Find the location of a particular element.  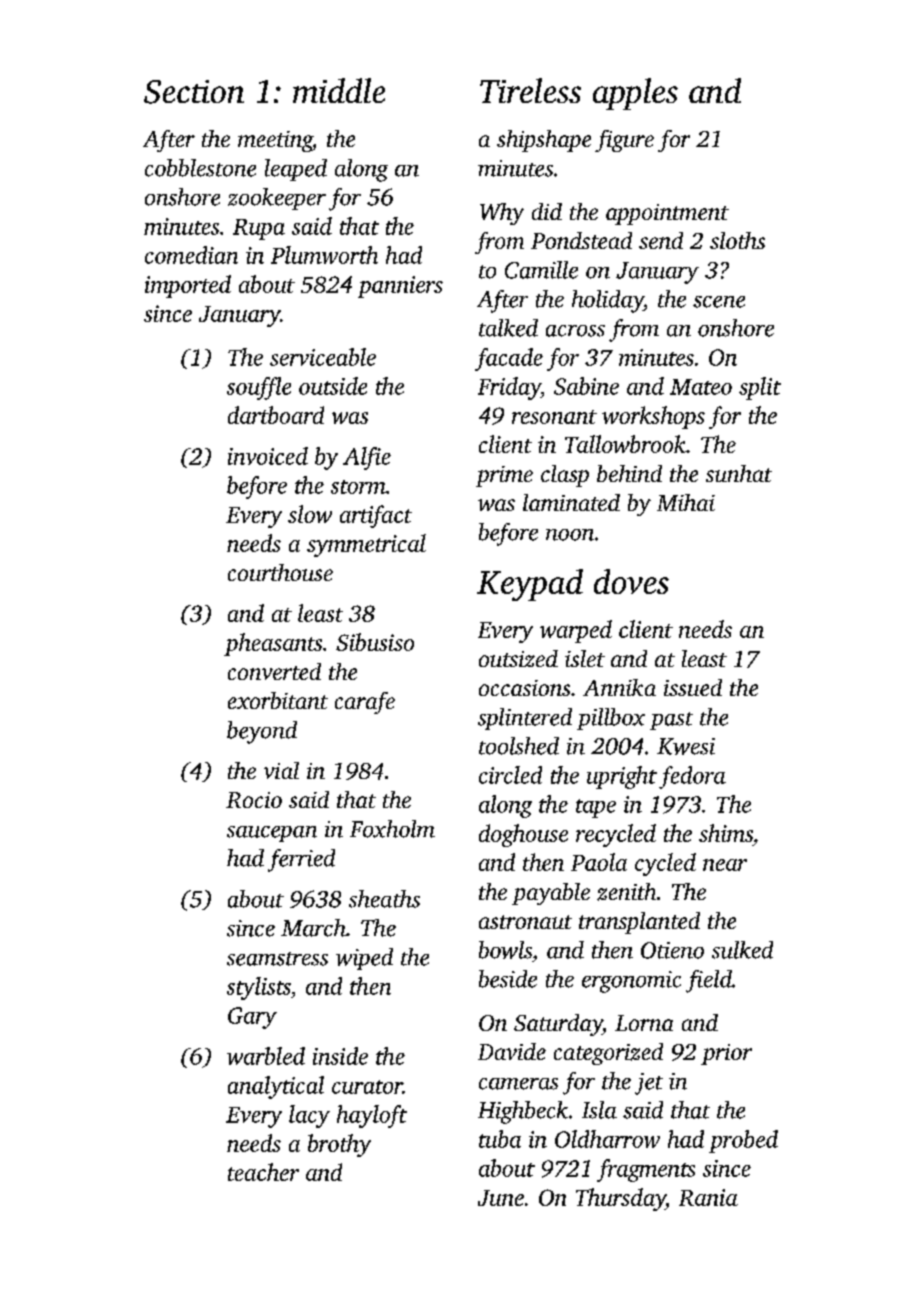

middle is located at coordinates (339, 90).
